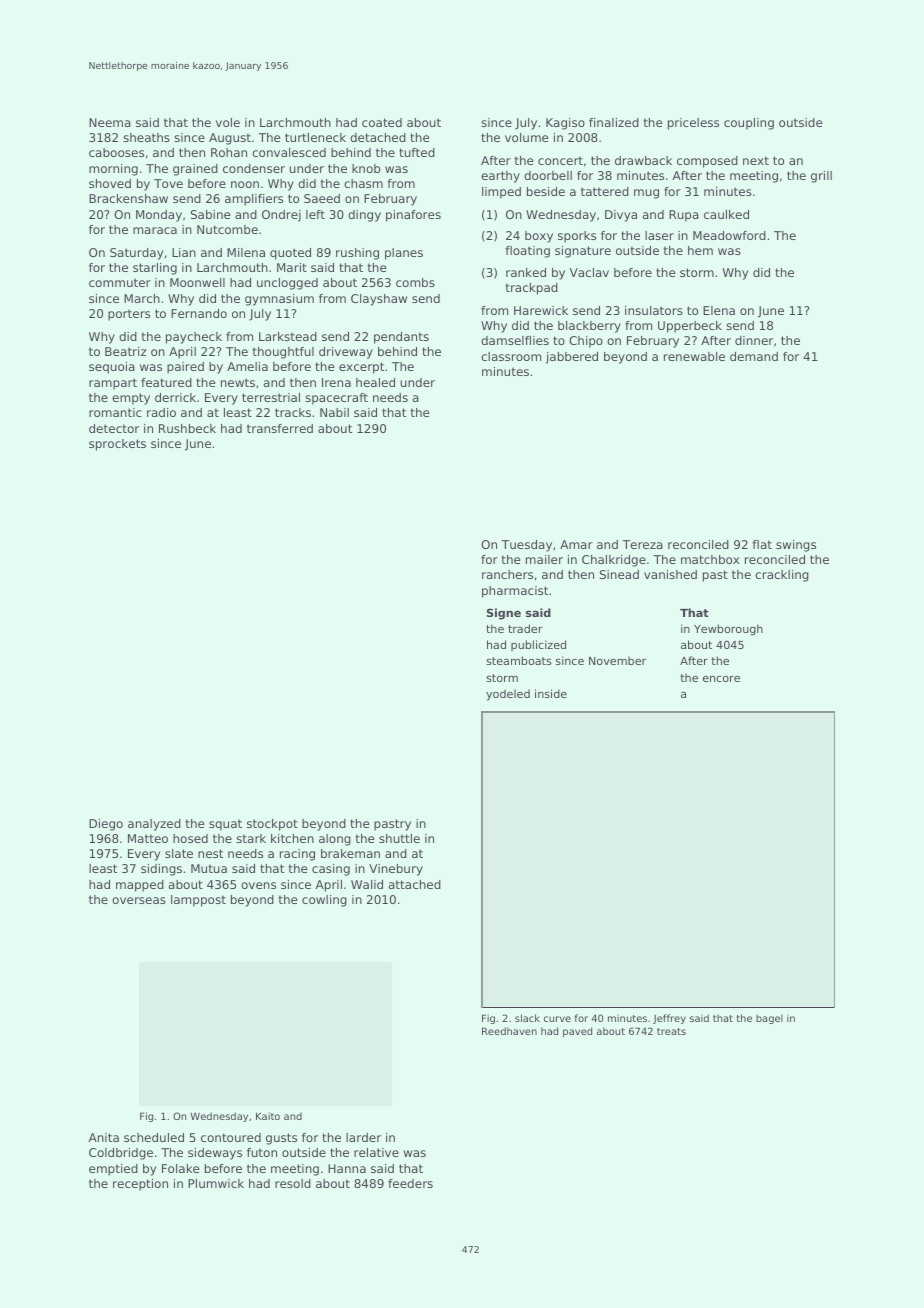 The height and width of the screenshot is (1308, 924). Describe the element at coordinates (721, 679) in the screenshot. I see `encore` at that location.
